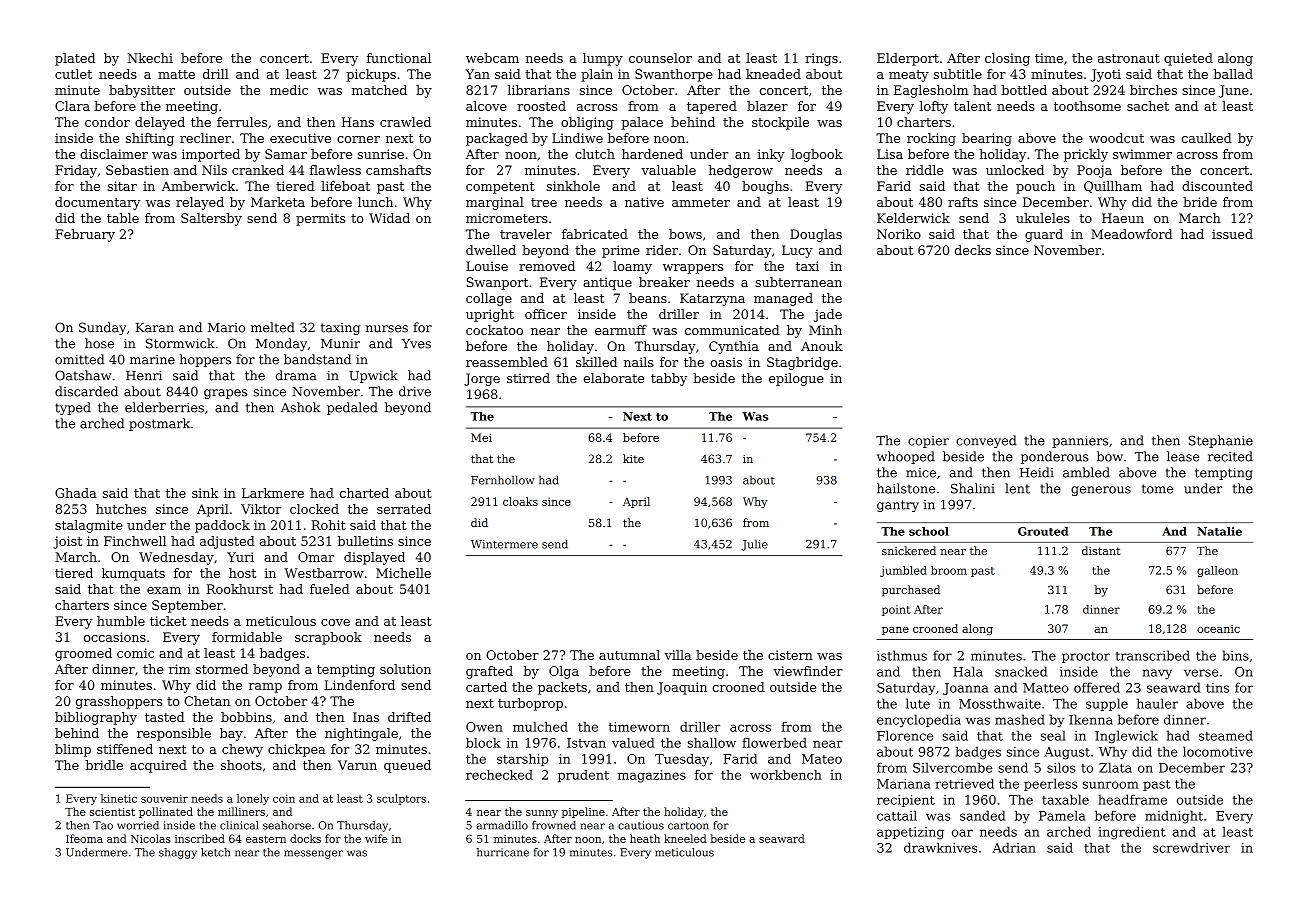 The image size is (1308, 924). I want to click on shaggy, so click(178, 853).
